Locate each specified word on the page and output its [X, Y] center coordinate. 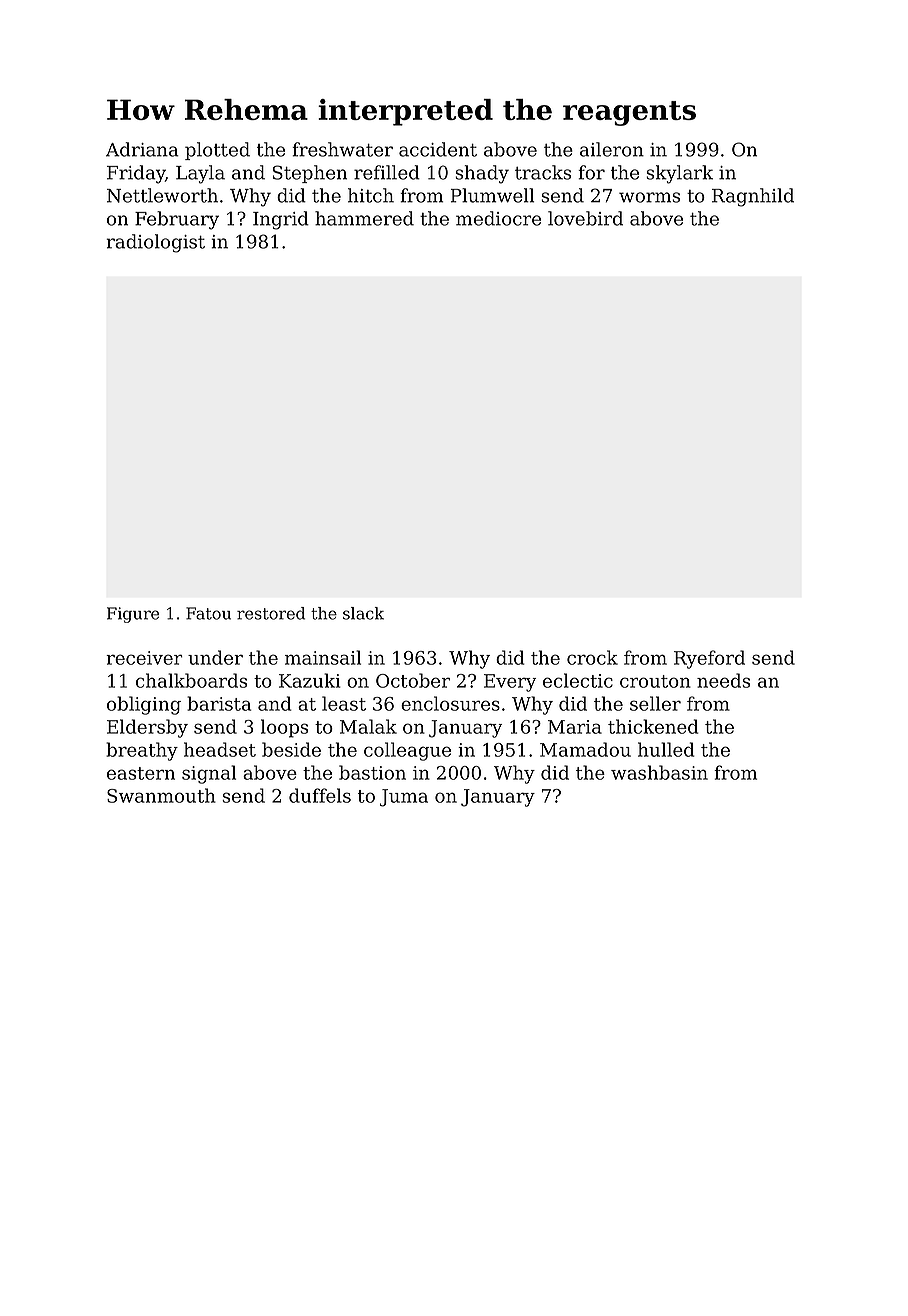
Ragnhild [753, 197]
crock [592, 657]
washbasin [659, 772]
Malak [368, 726]
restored [271, 613]
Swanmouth [161, 795]
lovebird [585, 218]
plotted [217, 151]
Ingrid [281, 220]
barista [219, 703]
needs [723, 680]
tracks [543, 172]
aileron [612, 149]
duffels [320, 795]
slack [363, 613]
